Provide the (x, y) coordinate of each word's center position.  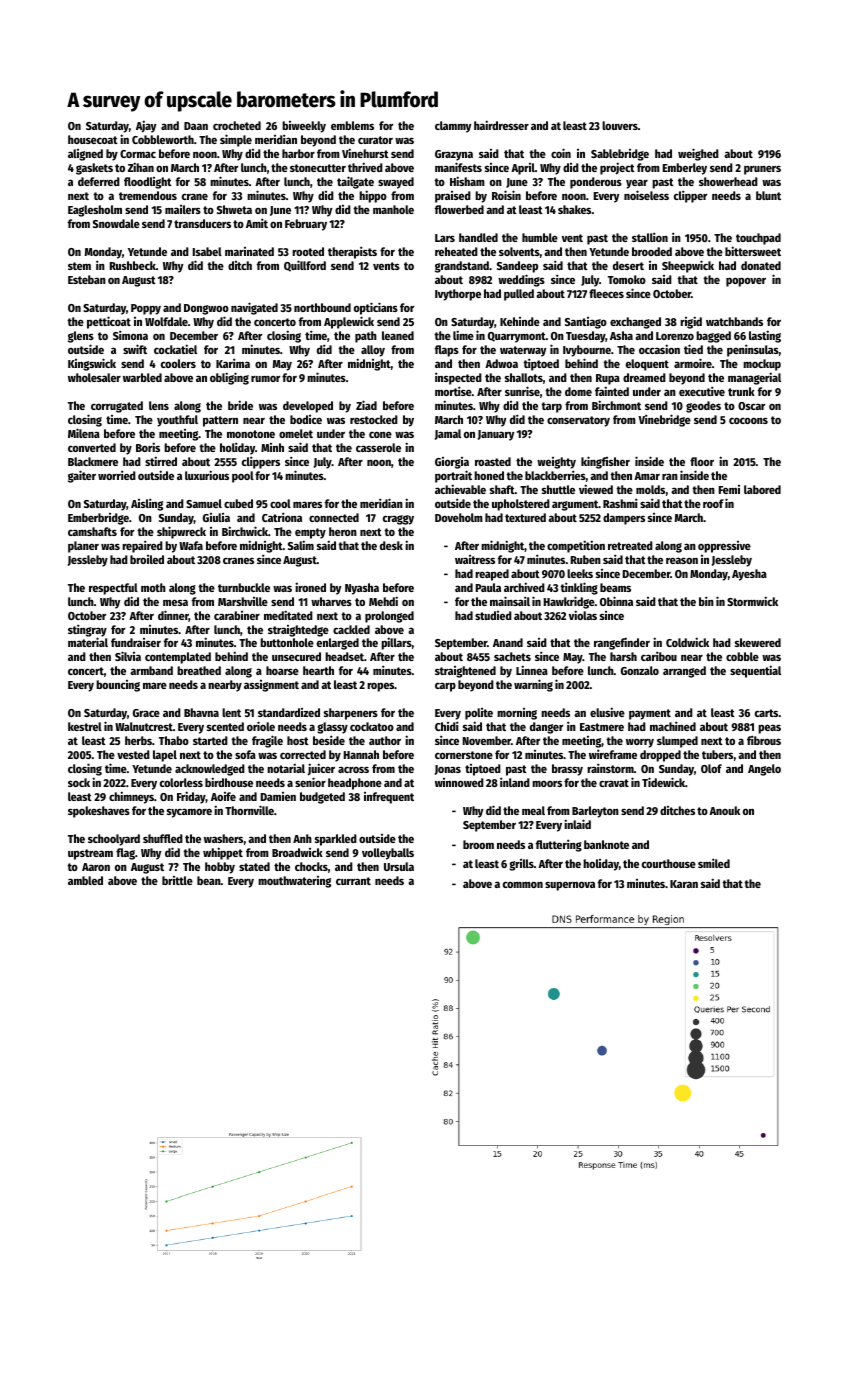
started (210, 740)
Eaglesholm (95, 211)
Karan (684, 884)
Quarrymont (517, 337)
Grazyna (454, 155)
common (523, 884)
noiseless (646, 195)
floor (702, 461)
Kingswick (92, 364)
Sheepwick (688, 266)
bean (209, 880)
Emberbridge (98, 519)
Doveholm (459, 517)
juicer (321, 769)
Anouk (724, 810)
